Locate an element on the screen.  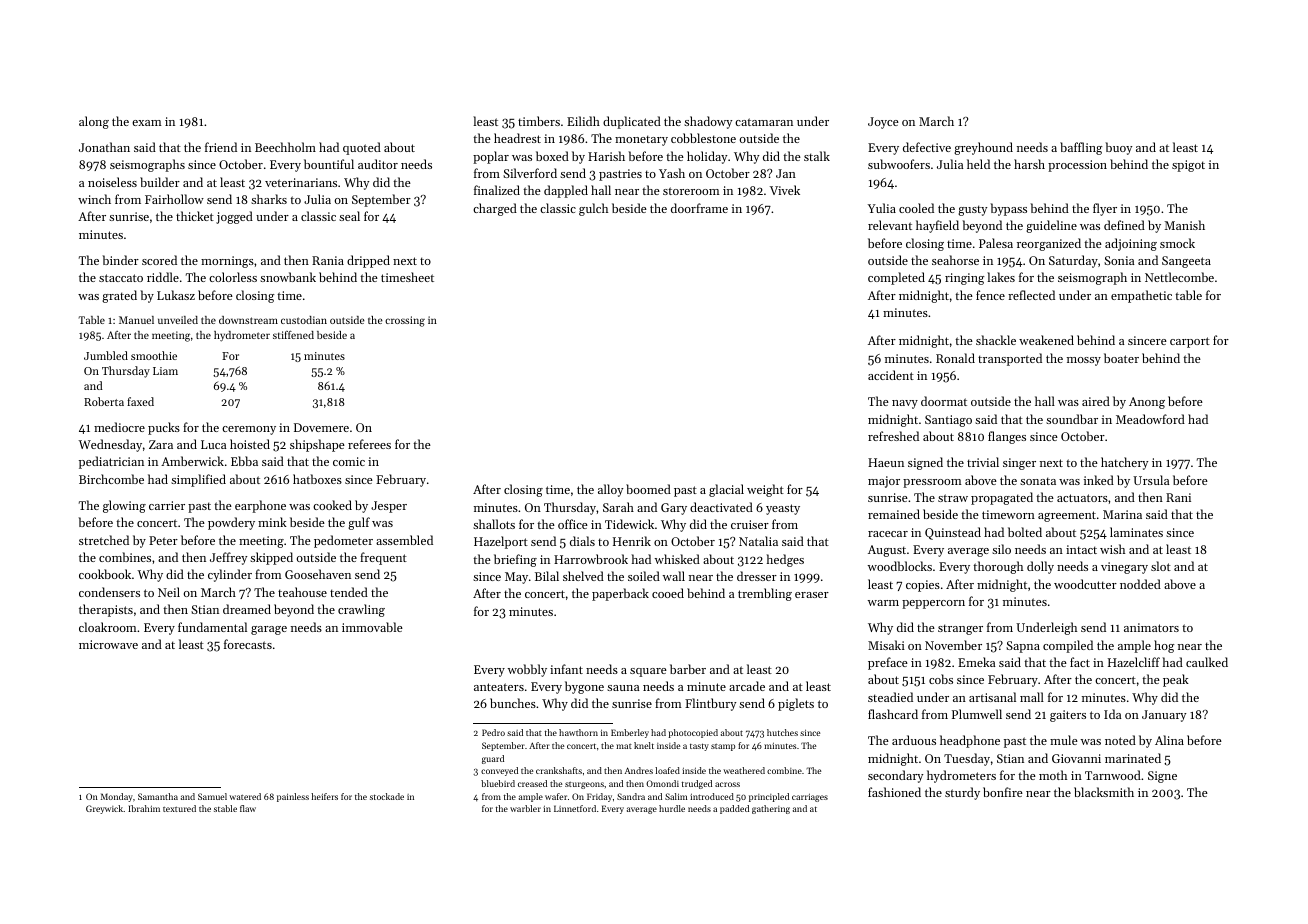
Greywick is located at coordinates (105, 809).
